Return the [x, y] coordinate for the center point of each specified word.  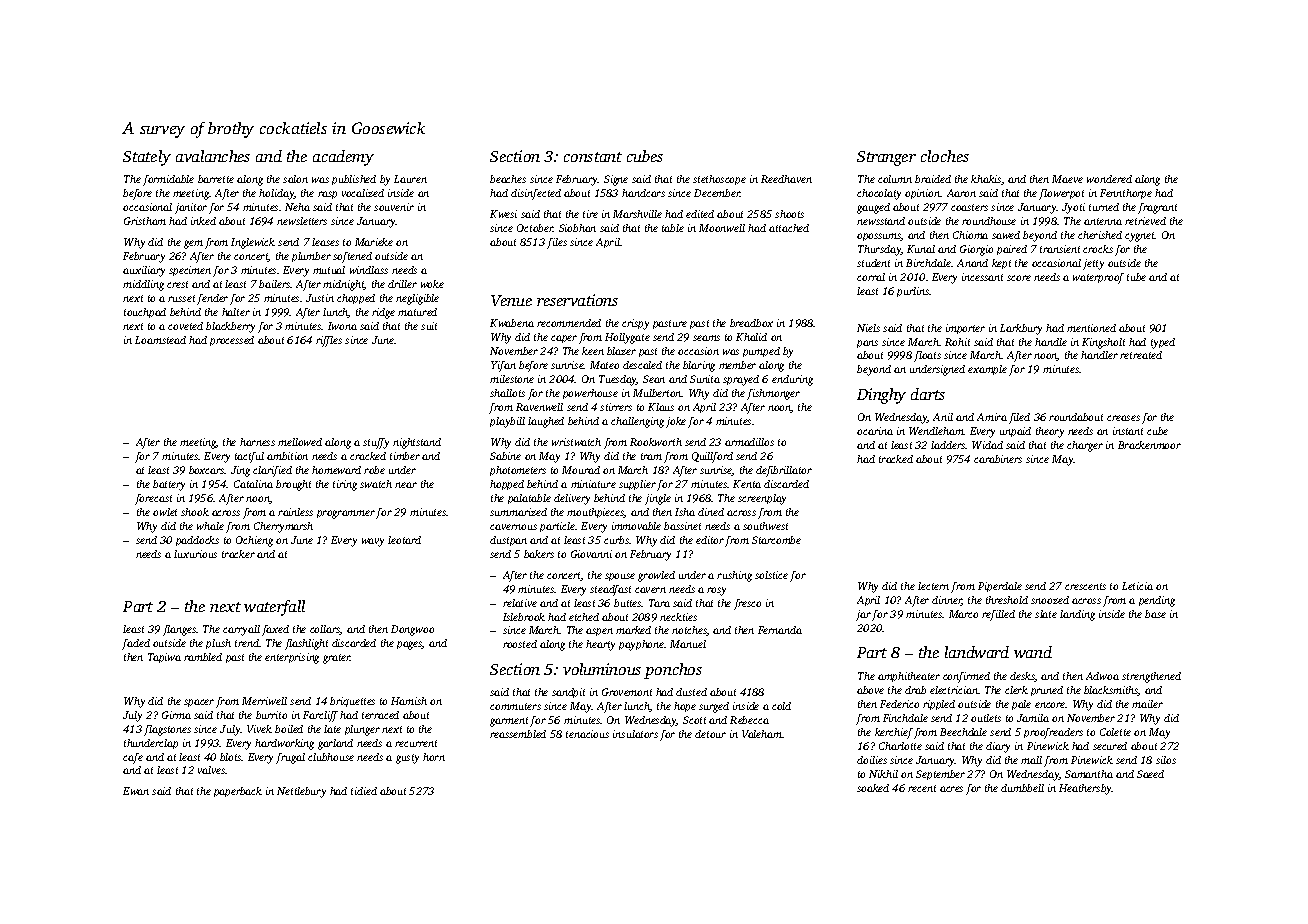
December [717, 193]
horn [434, 757]
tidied [364, 791]
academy [343, 158]
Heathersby [1085, 789]
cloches [945, 156]
